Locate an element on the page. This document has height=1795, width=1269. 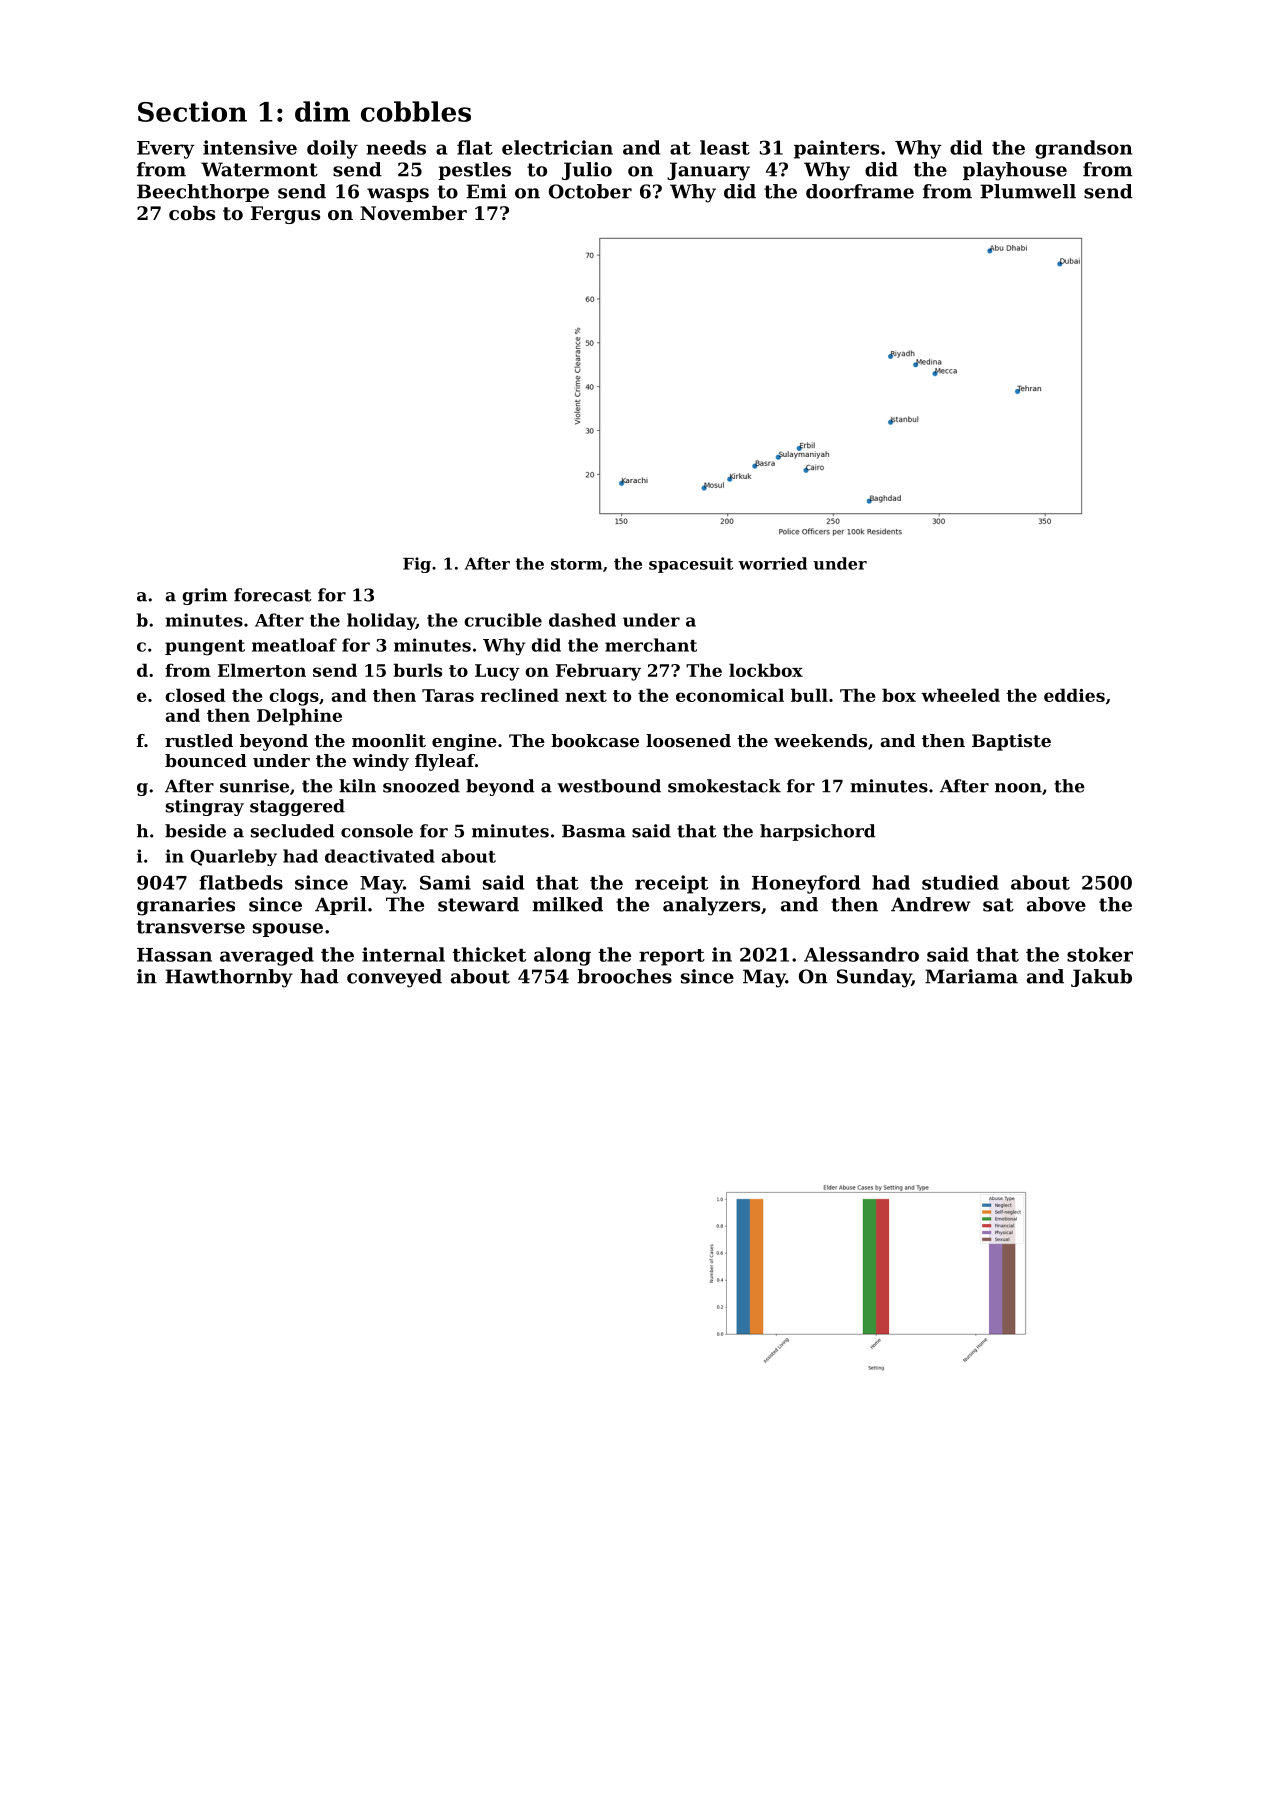
brooches is located at coordinates (624, 976).
